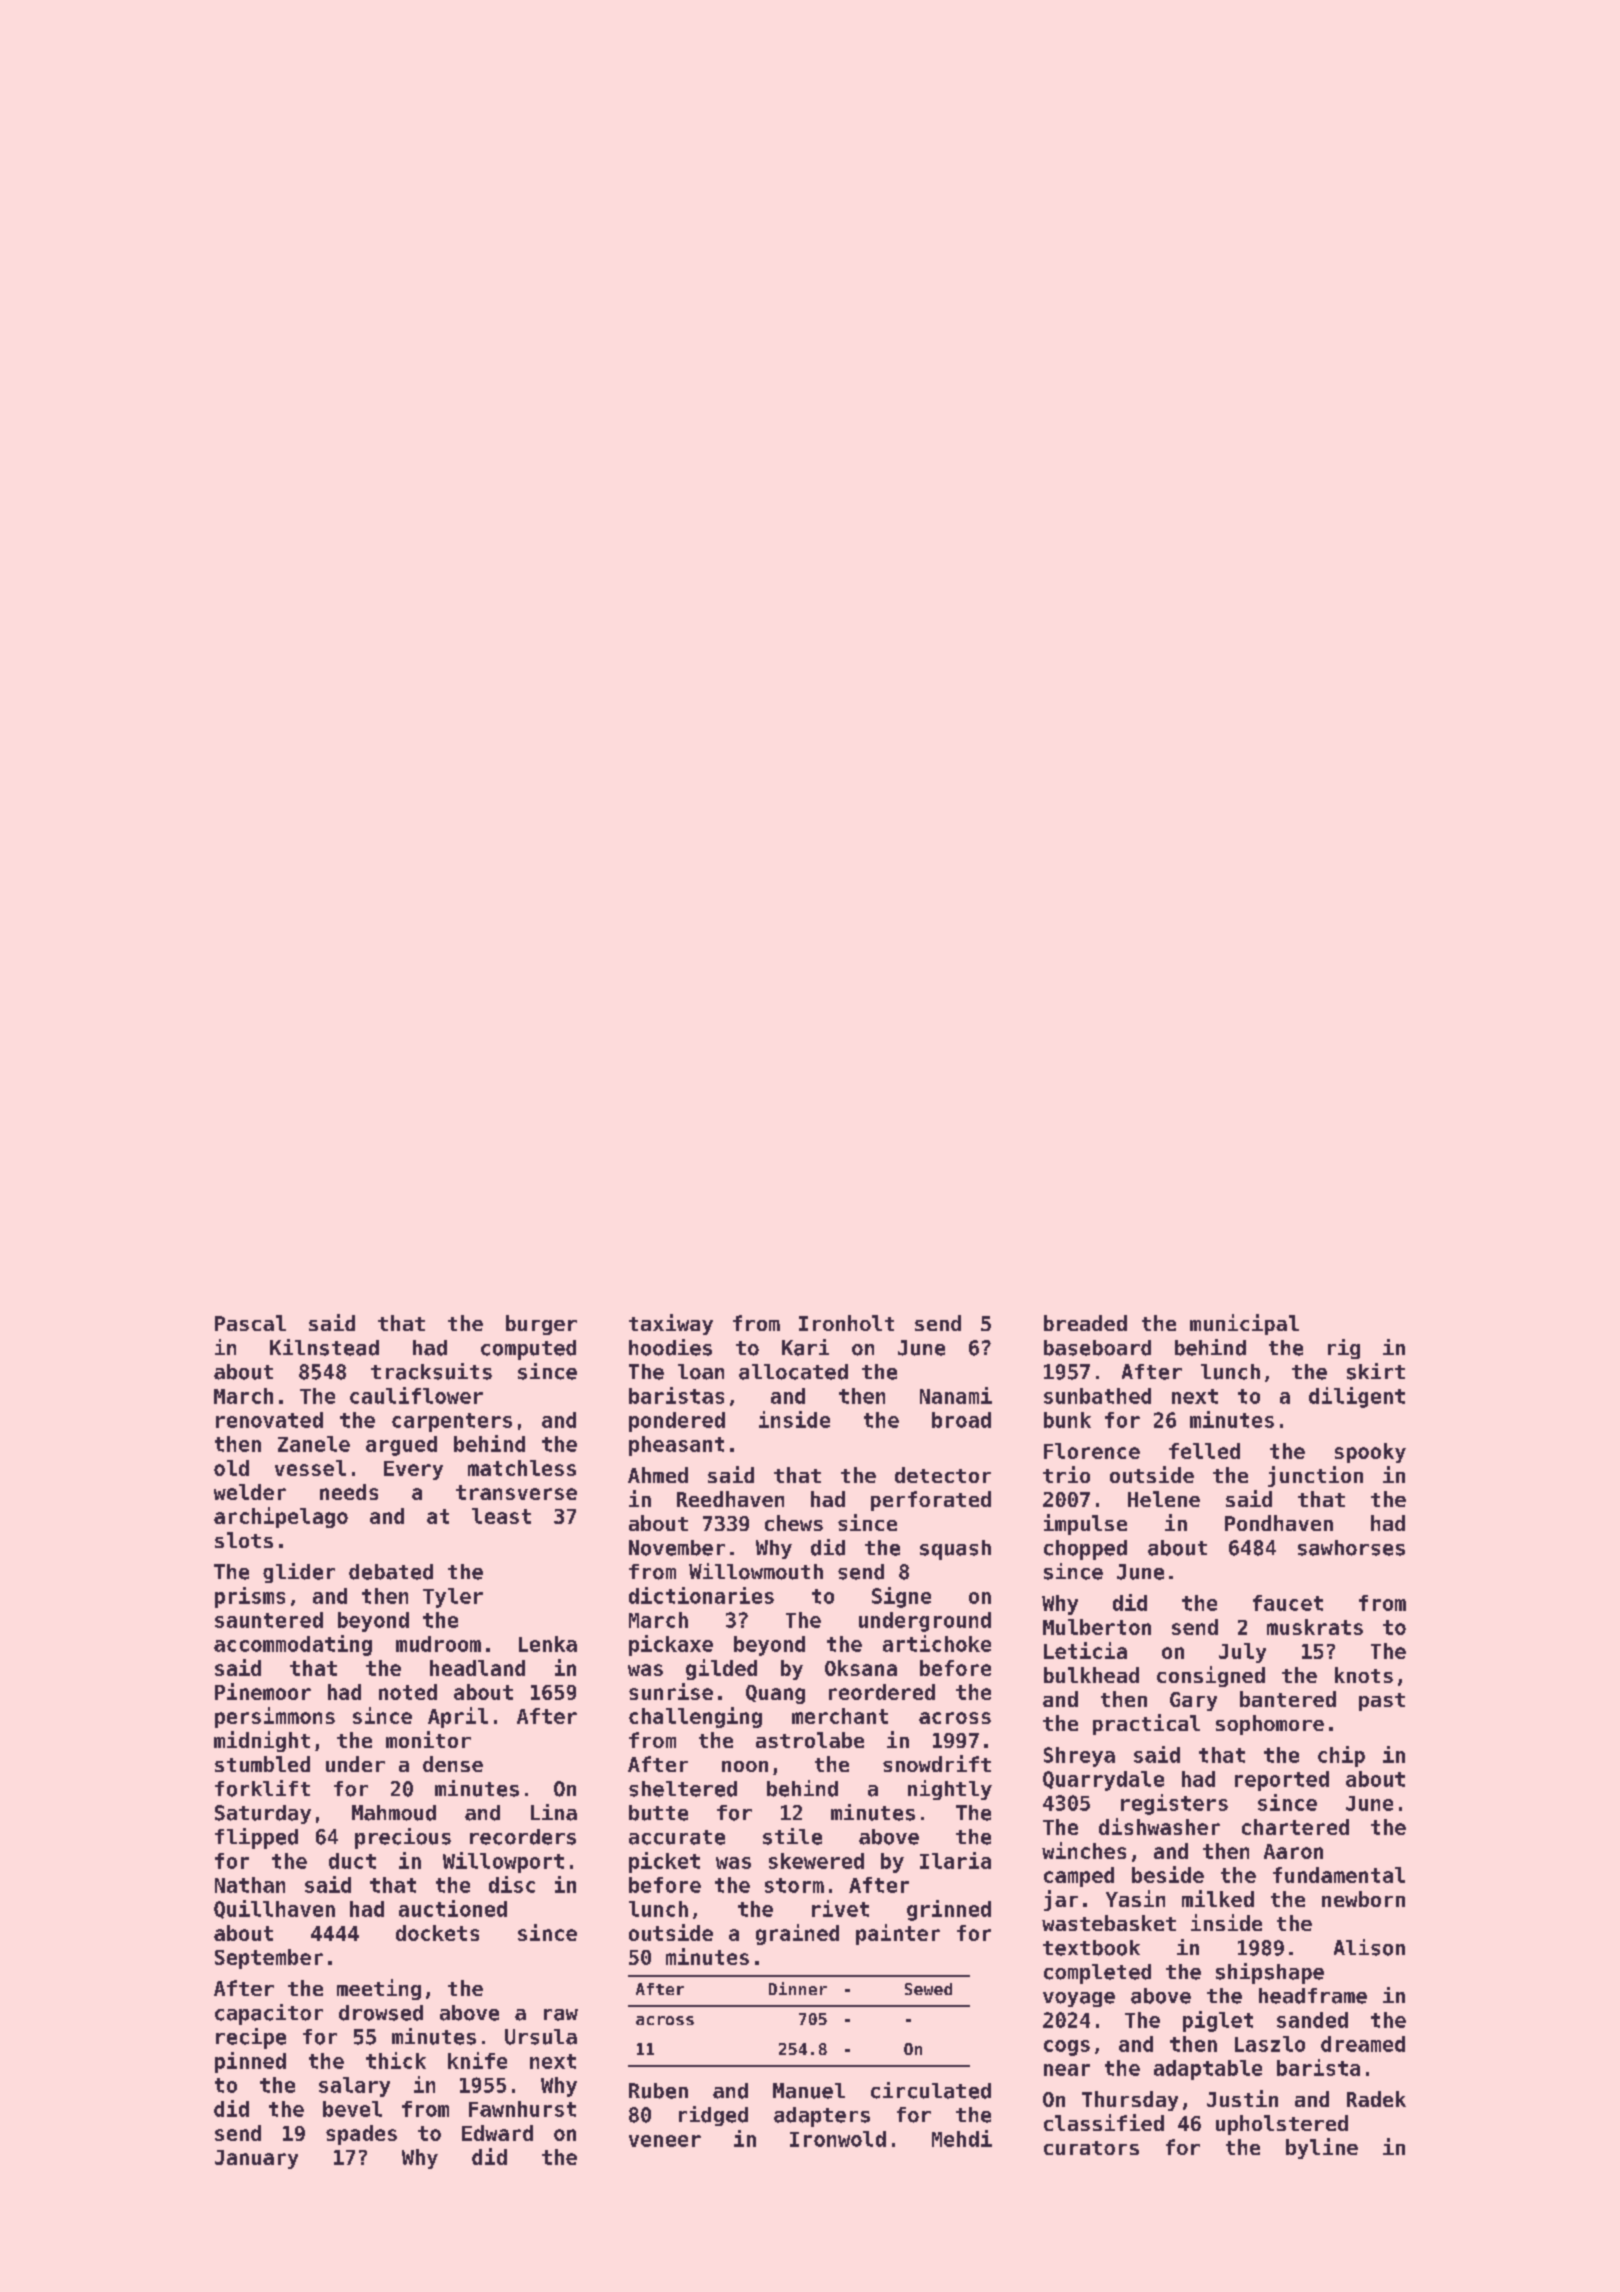 This image has height=2292, width=1620. What do you see at coordinates (477, 2060) in the image?
I see `knife` at bounding box center [477, 2060].
